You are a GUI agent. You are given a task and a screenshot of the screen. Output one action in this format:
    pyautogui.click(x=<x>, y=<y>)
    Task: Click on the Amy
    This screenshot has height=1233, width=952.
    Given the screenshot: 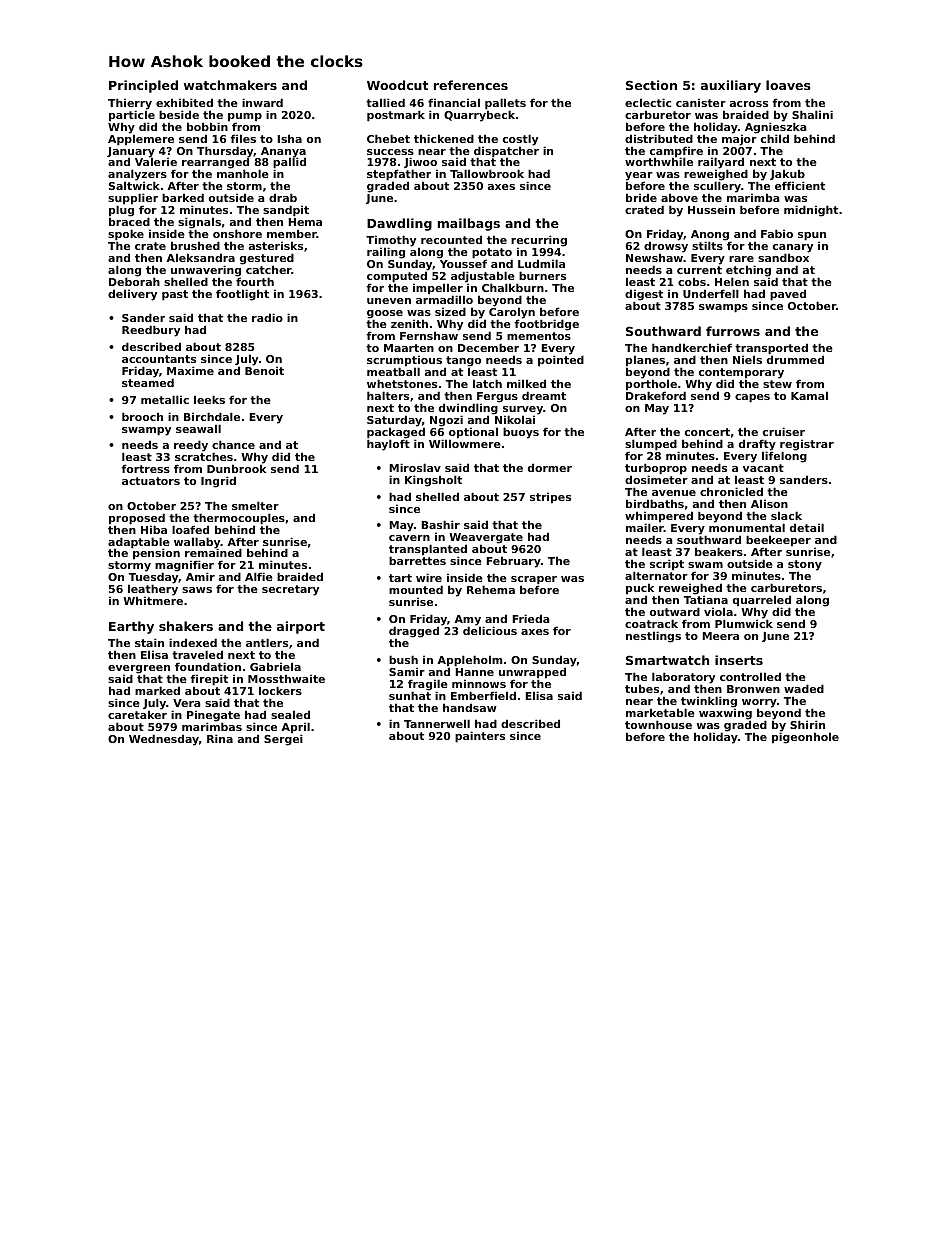 What is the action you would take?
    pyautogui.click(x=467, y=621)
